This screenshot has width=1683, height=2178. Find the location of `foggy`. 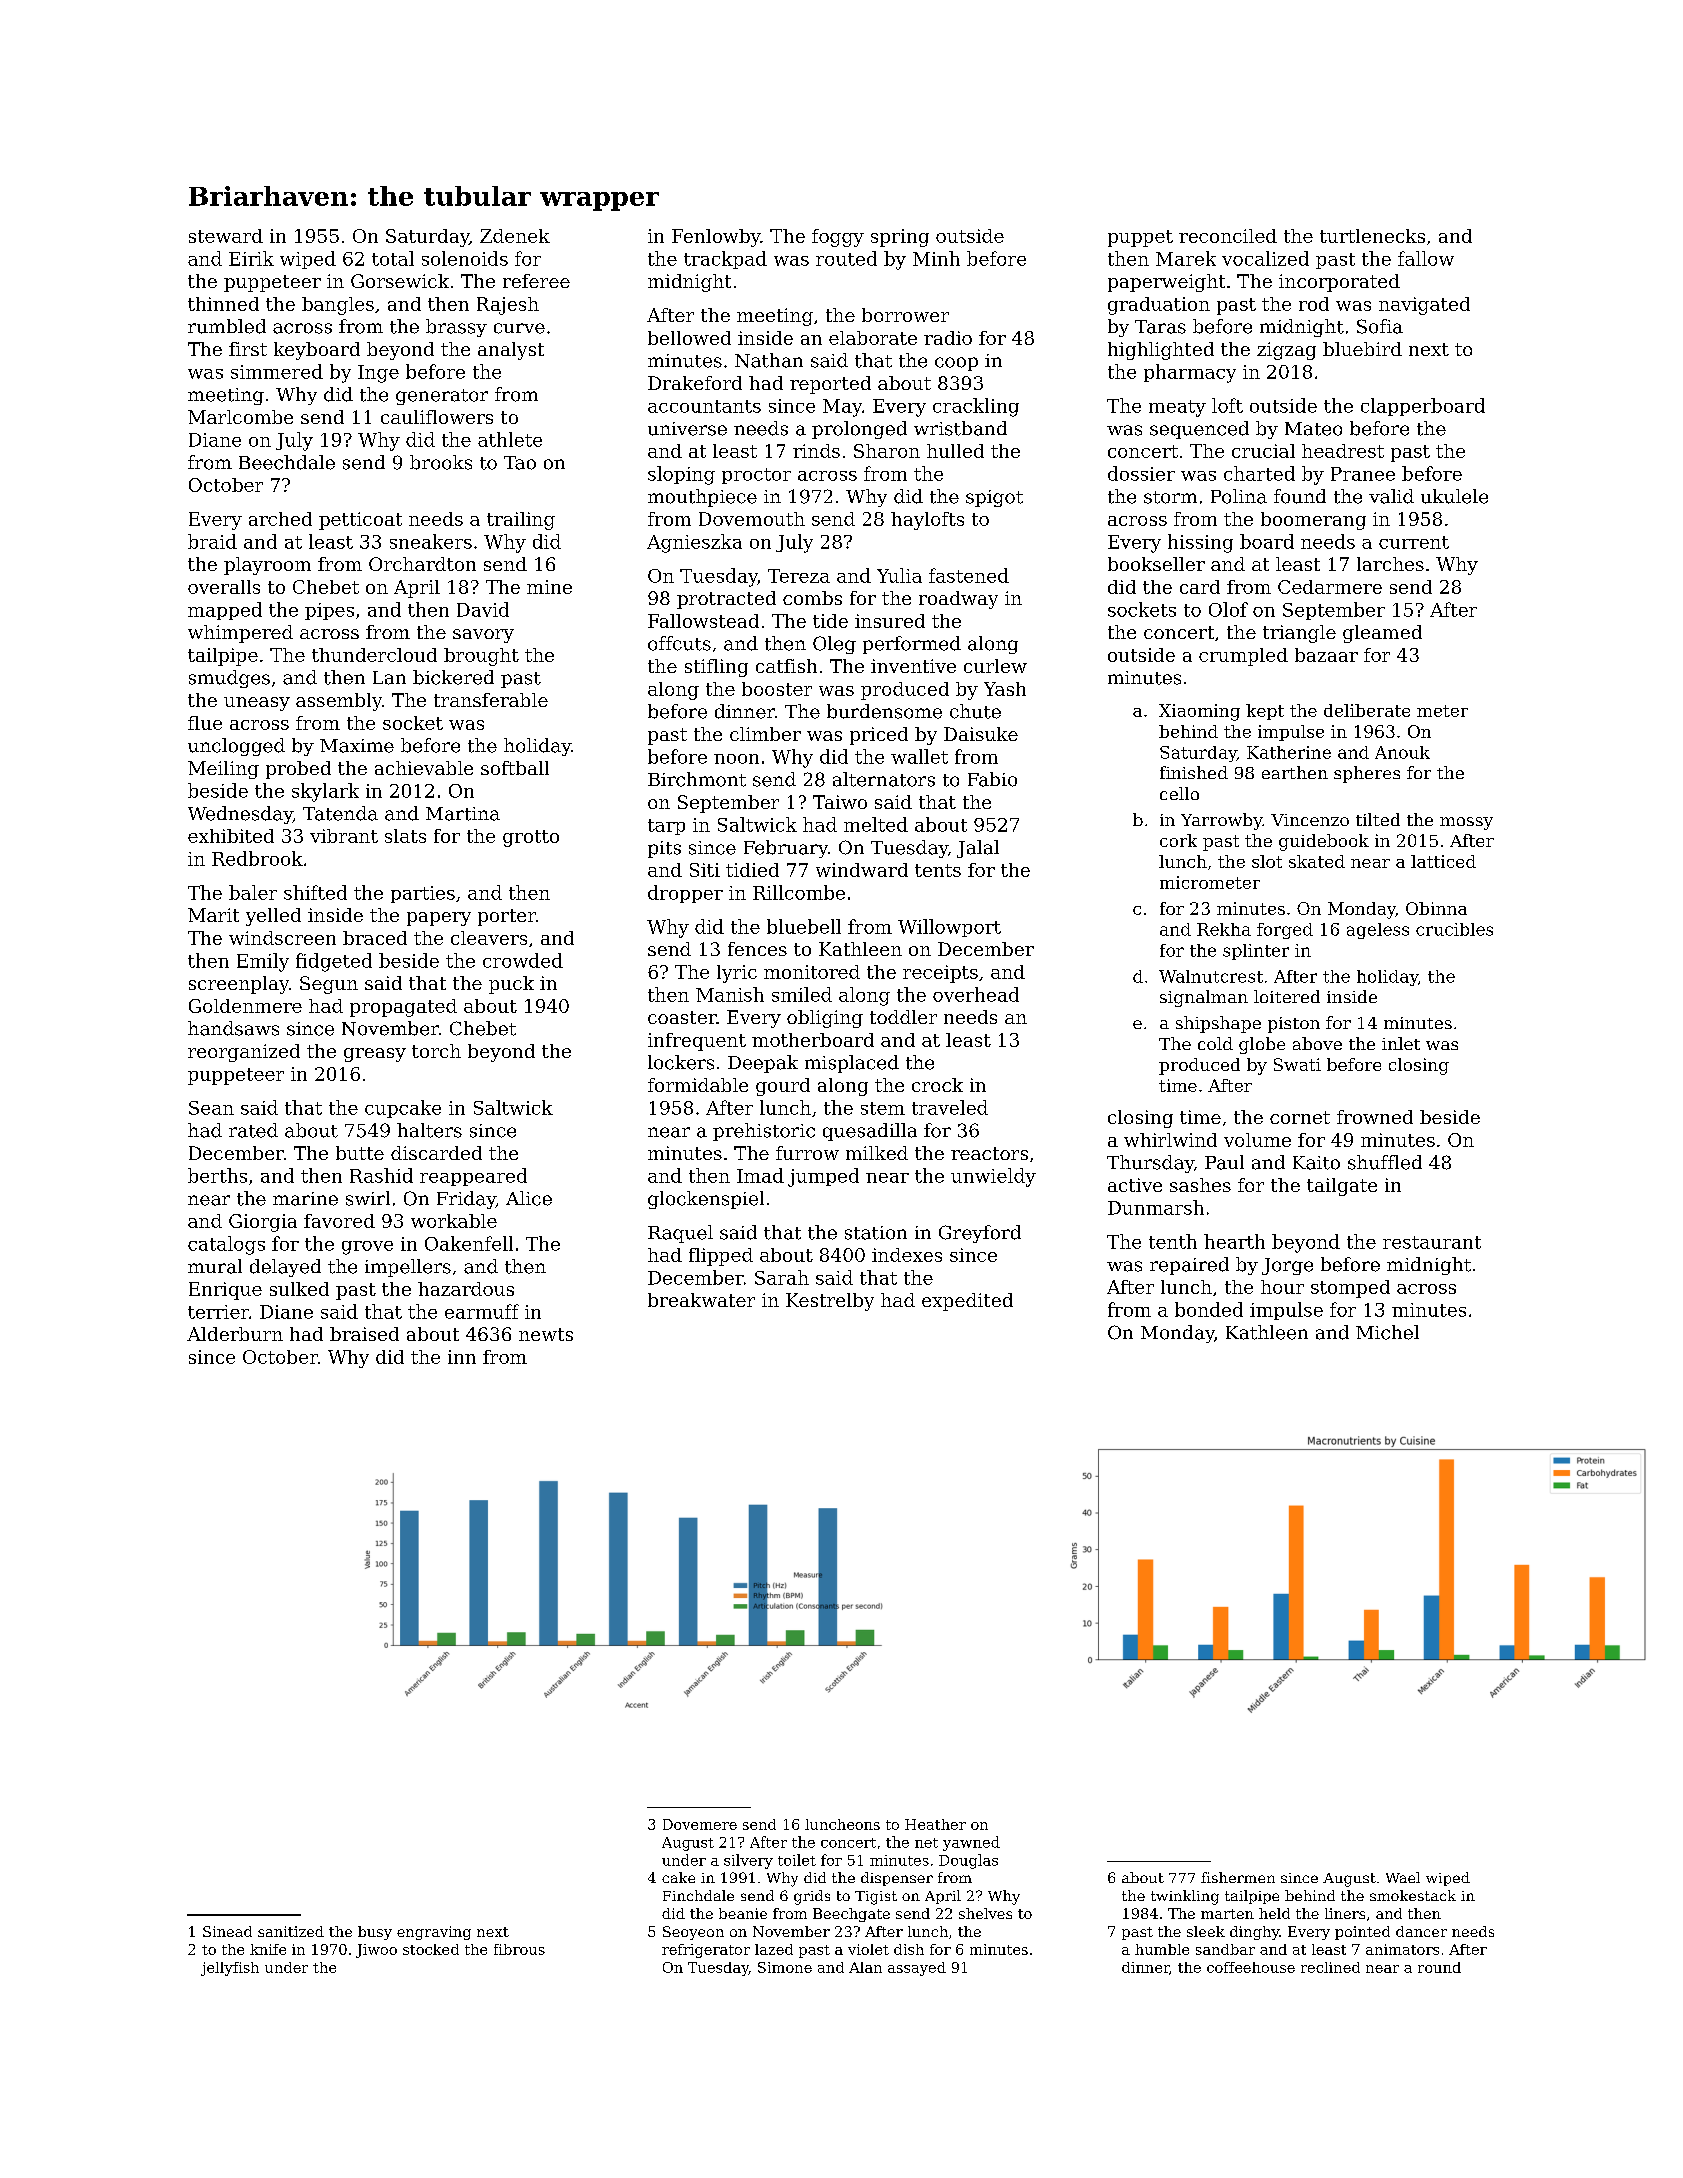

foggy is located at coordinates (838, 238).
